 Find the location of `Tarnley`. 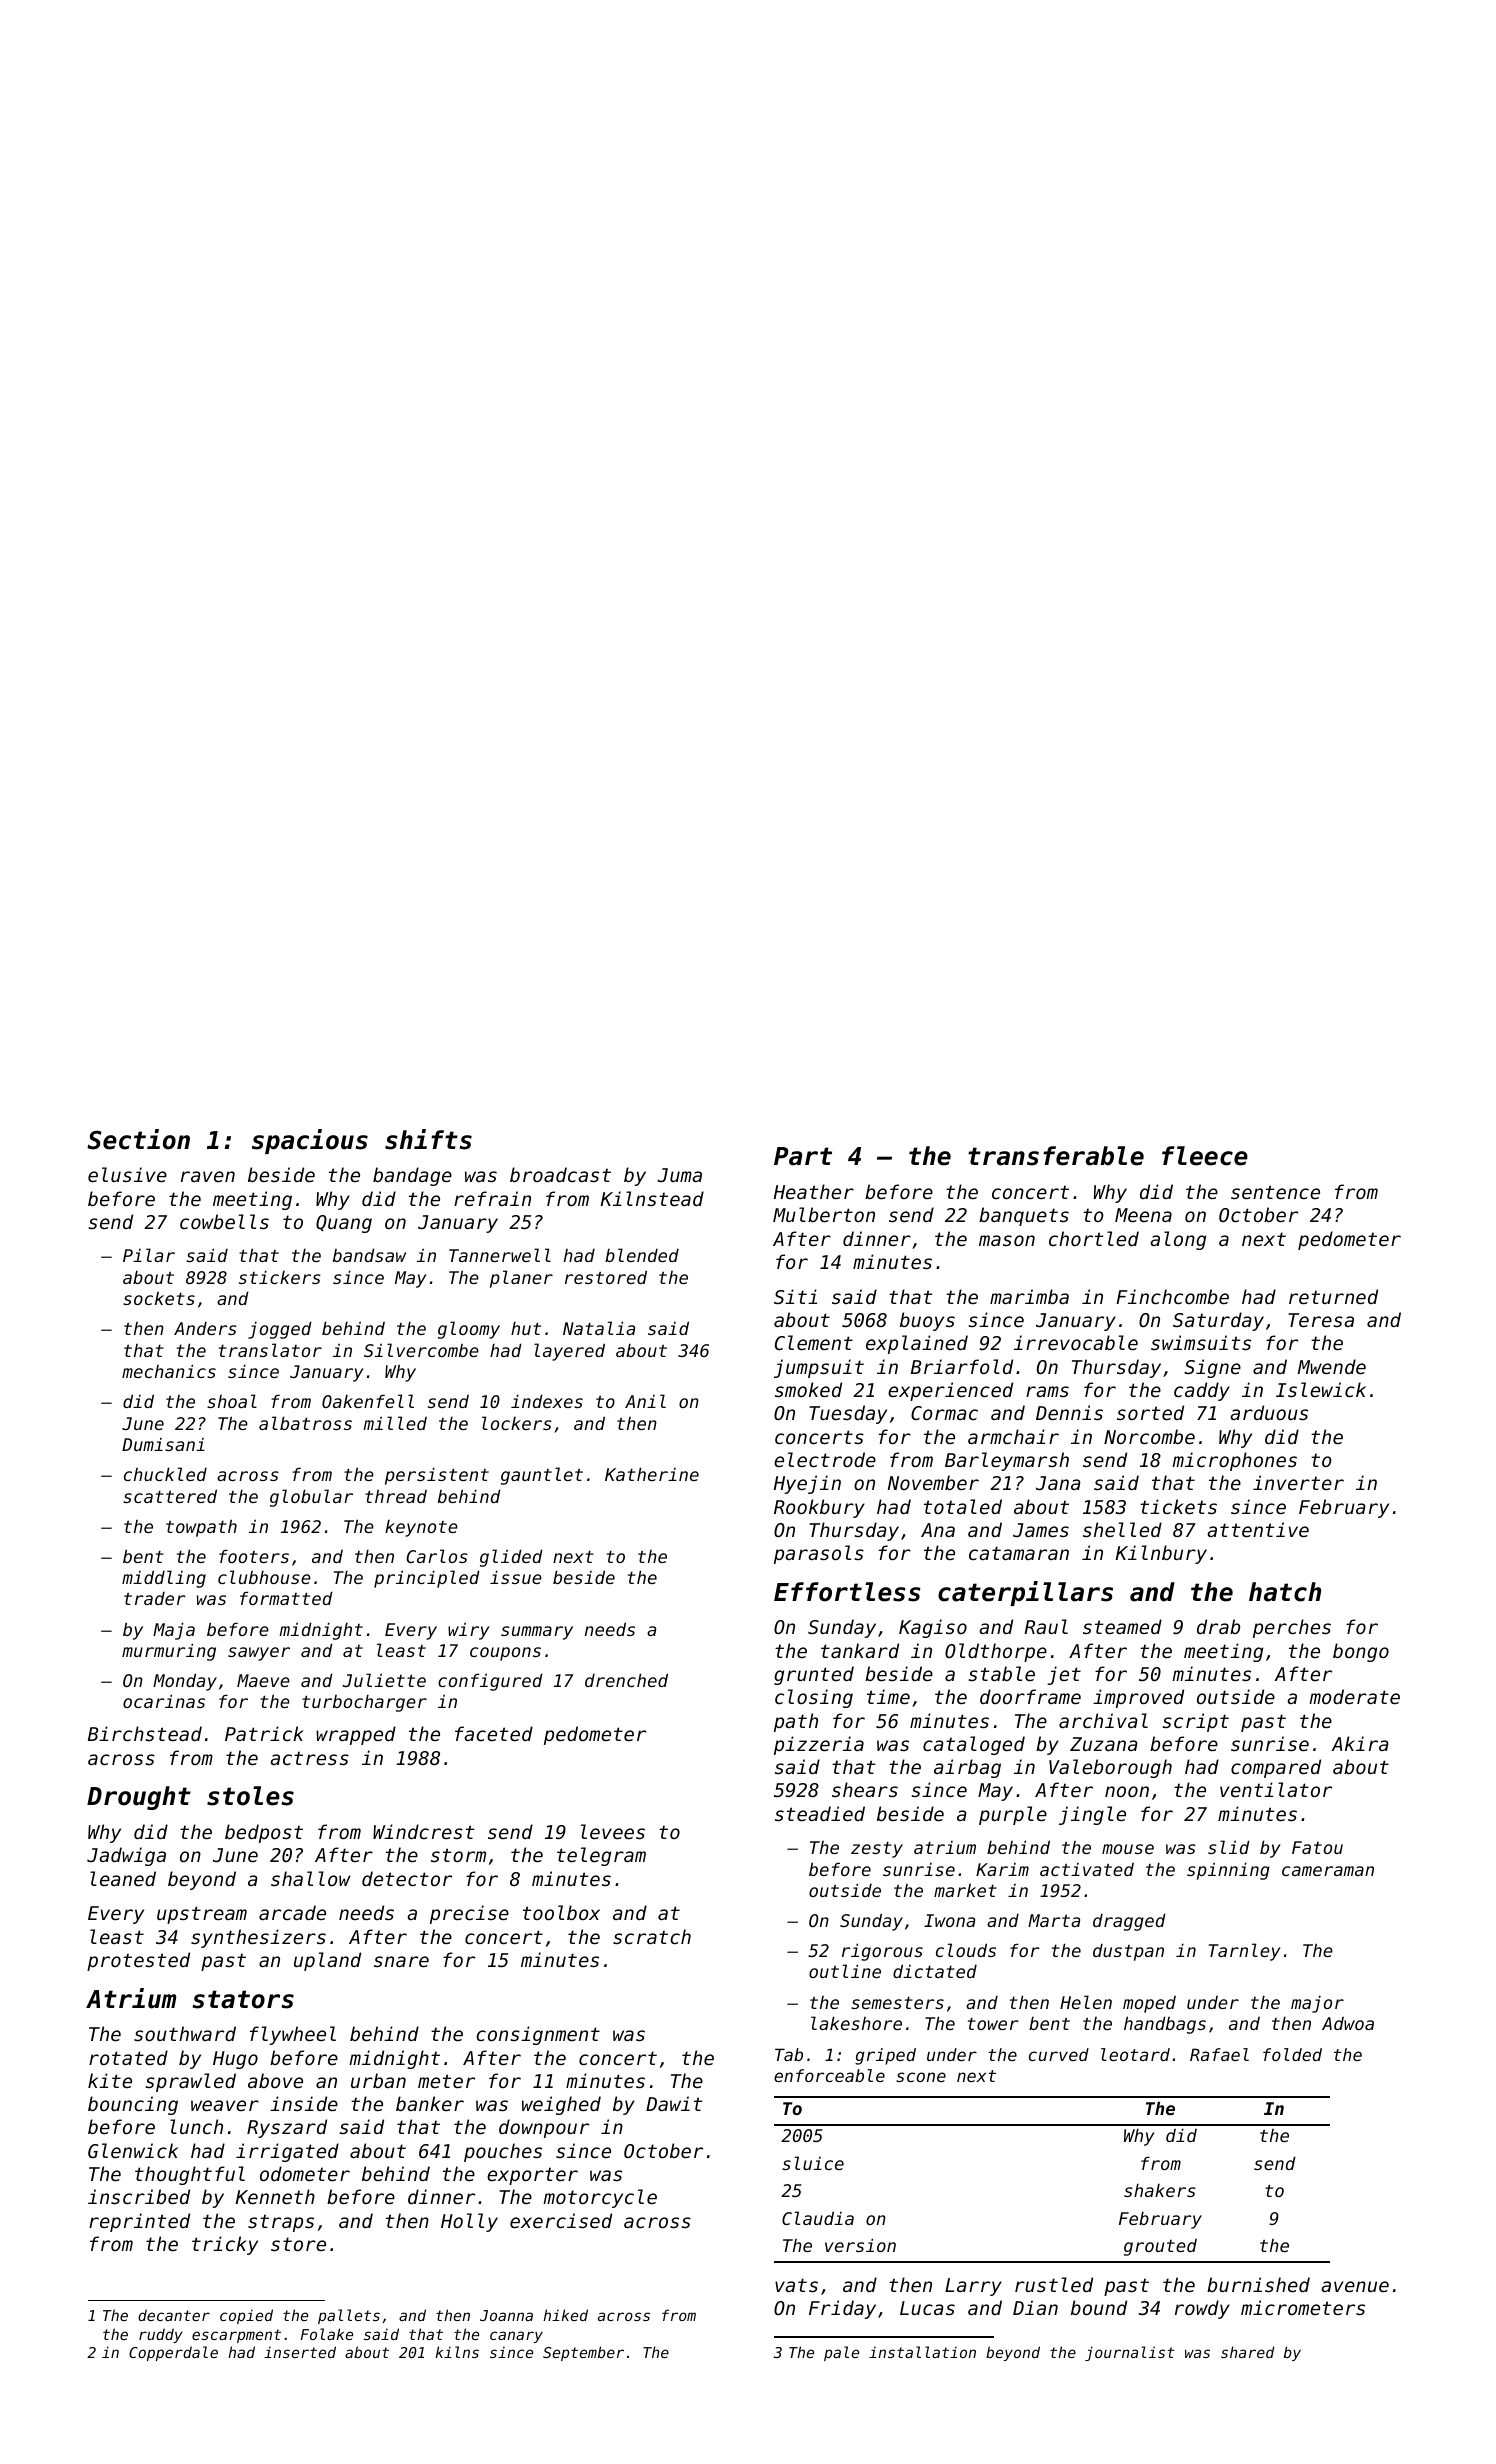

Tarnley is located at coordinates (1245, 1952).
